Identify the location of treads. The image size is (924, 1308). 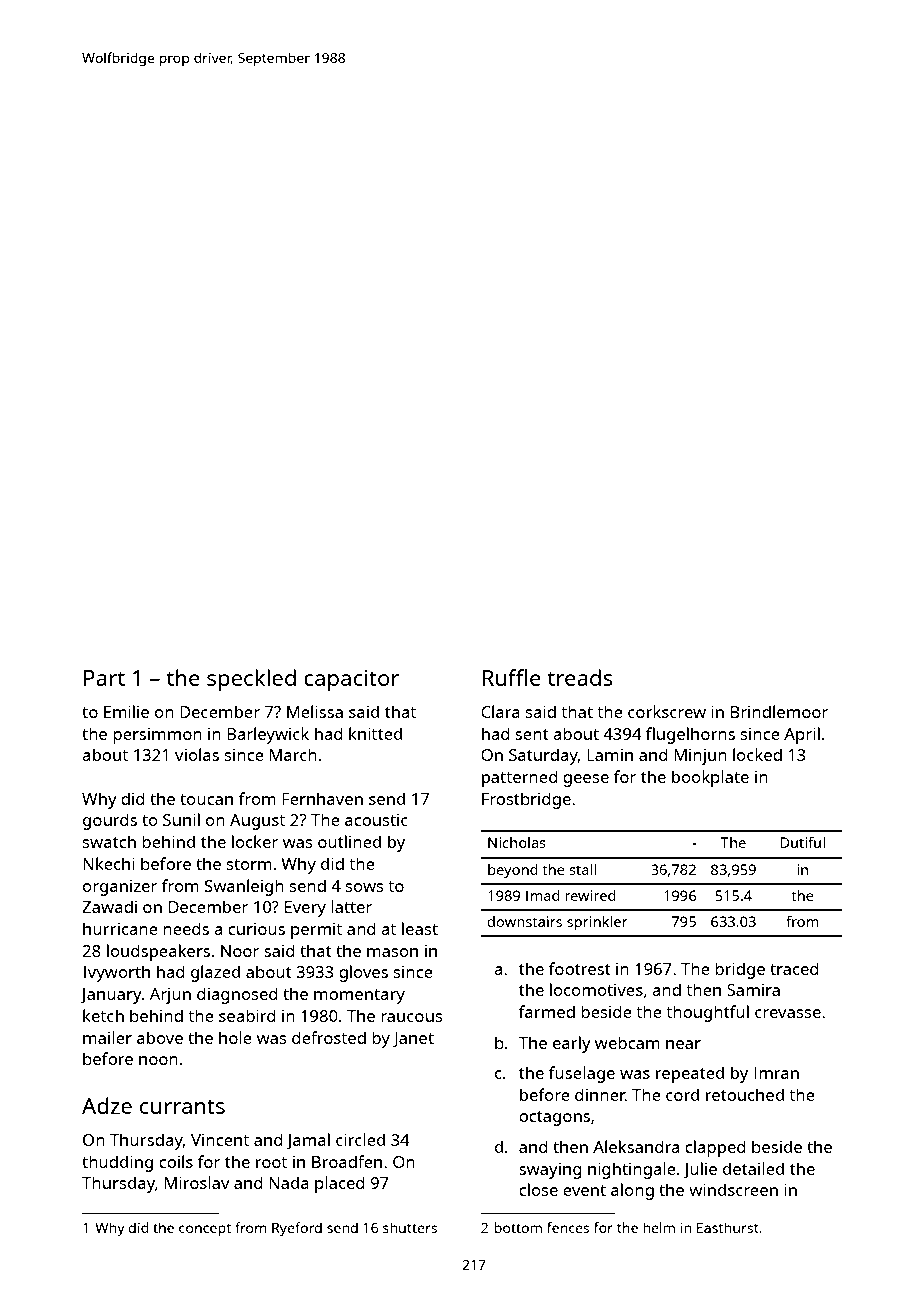
(580, 677).
